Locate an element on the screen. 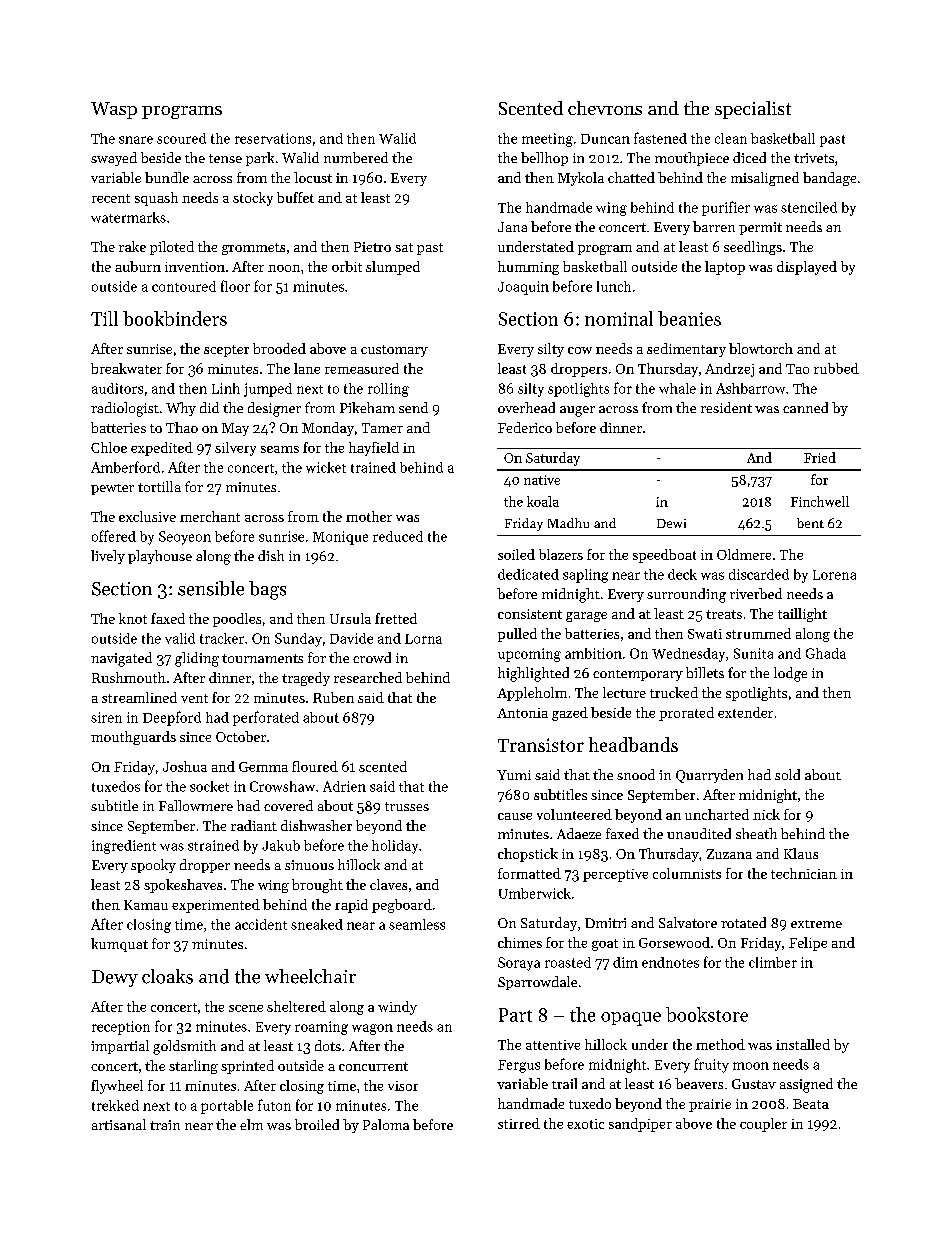 The height and width of the screenshot is (1233, 952). native is located at coordinates (542, 480).
